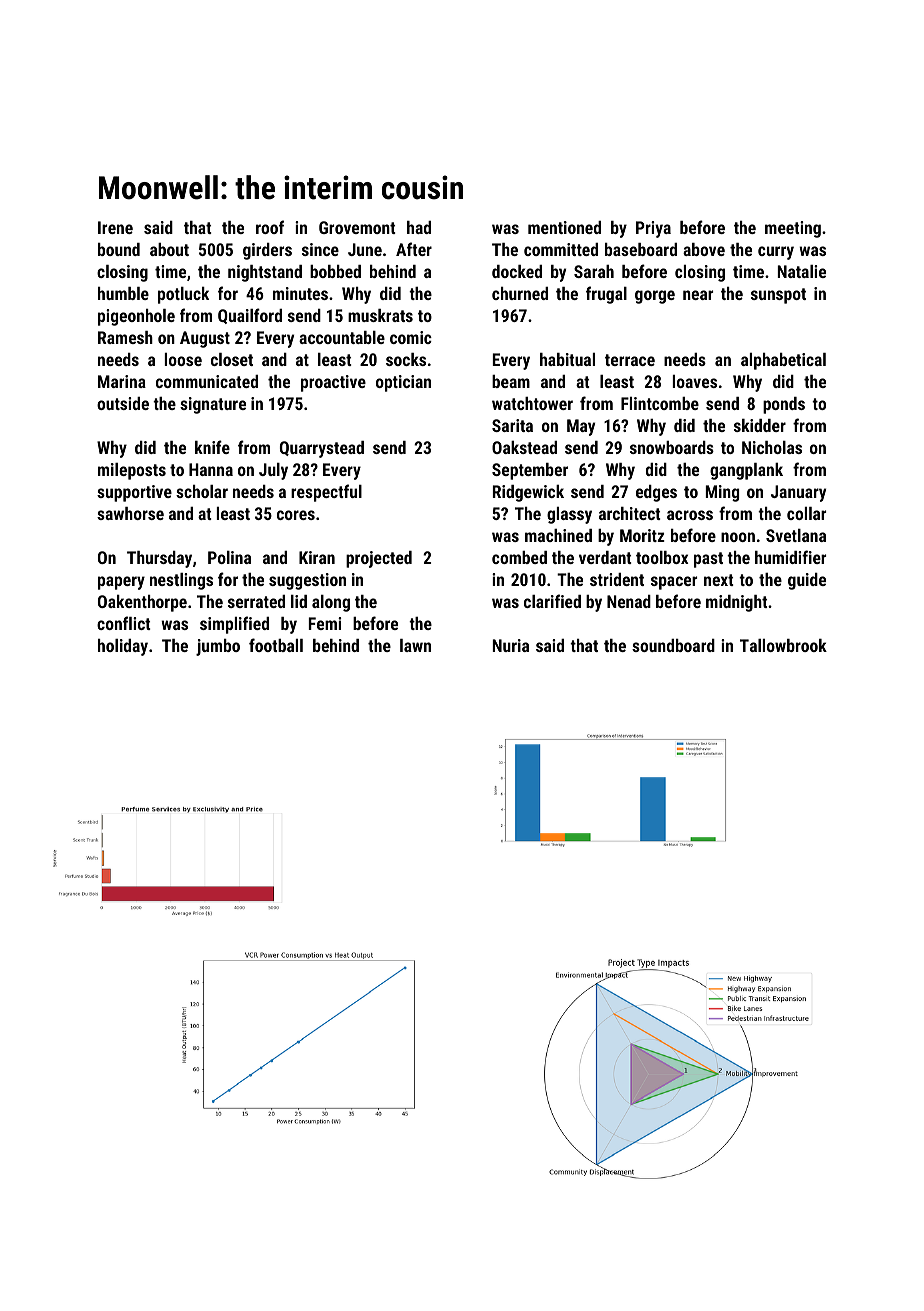 Image resolution: width=924 pixels, height=1311 pixels. I want to click on roof, so click(270, 227).
